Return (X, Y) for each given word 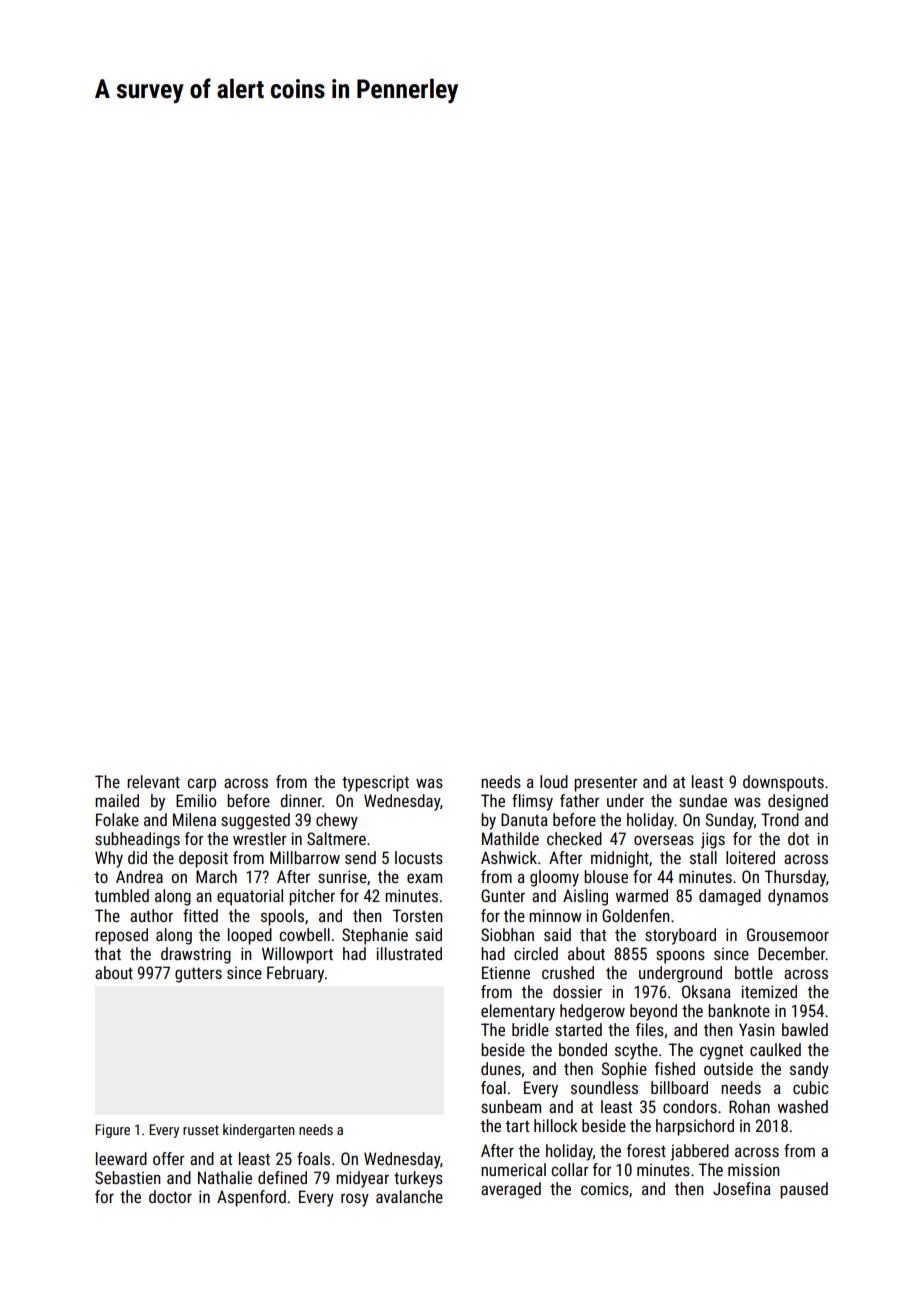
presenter (606, 784)
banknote (739, 1010)
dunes (501, 1068)
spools (282, 917)
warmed (642, 895)
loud (554, 781)
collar (570, 1169)
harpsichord (695, 1127)
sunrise (342, 876)
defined (282, 1177)
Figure (112, 1131)
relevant (153, 781)
